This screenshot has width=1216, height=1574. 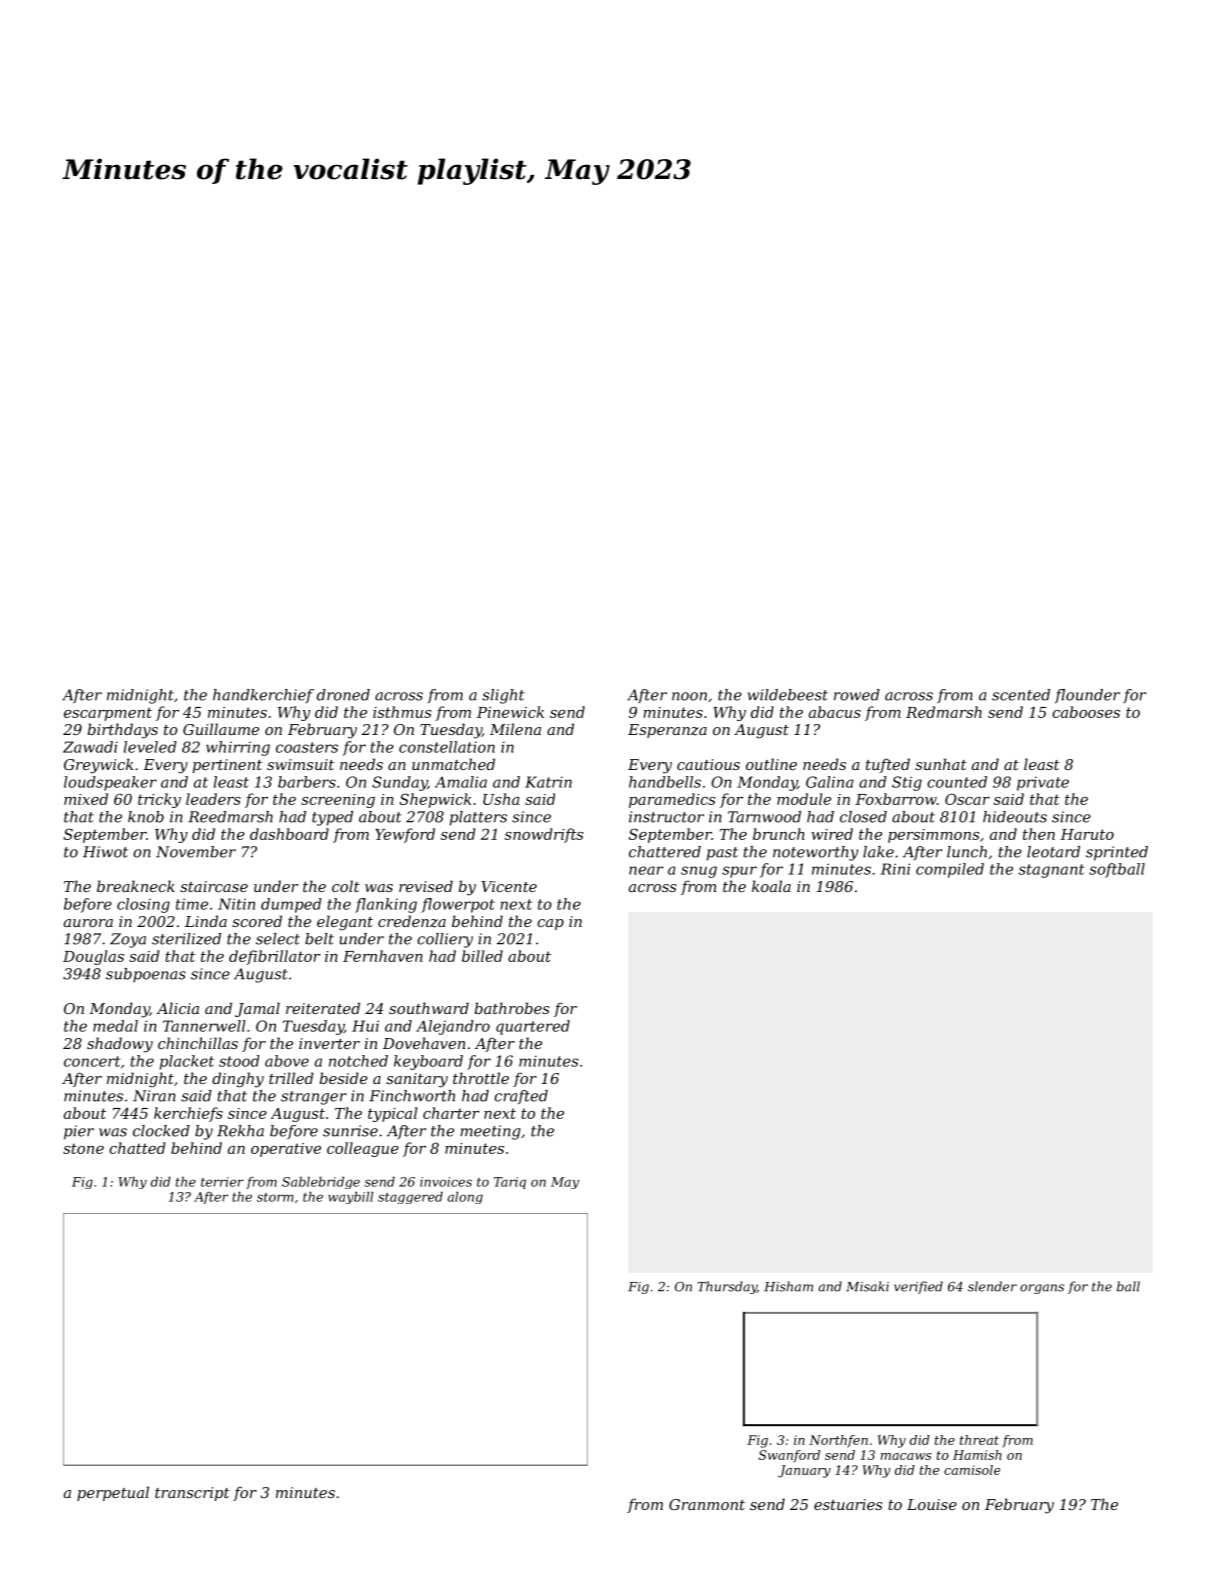 What do you see at coordinates (727, 1287) in the screenshot?
I see `Thursday` at bounding box center [727, 1287].
